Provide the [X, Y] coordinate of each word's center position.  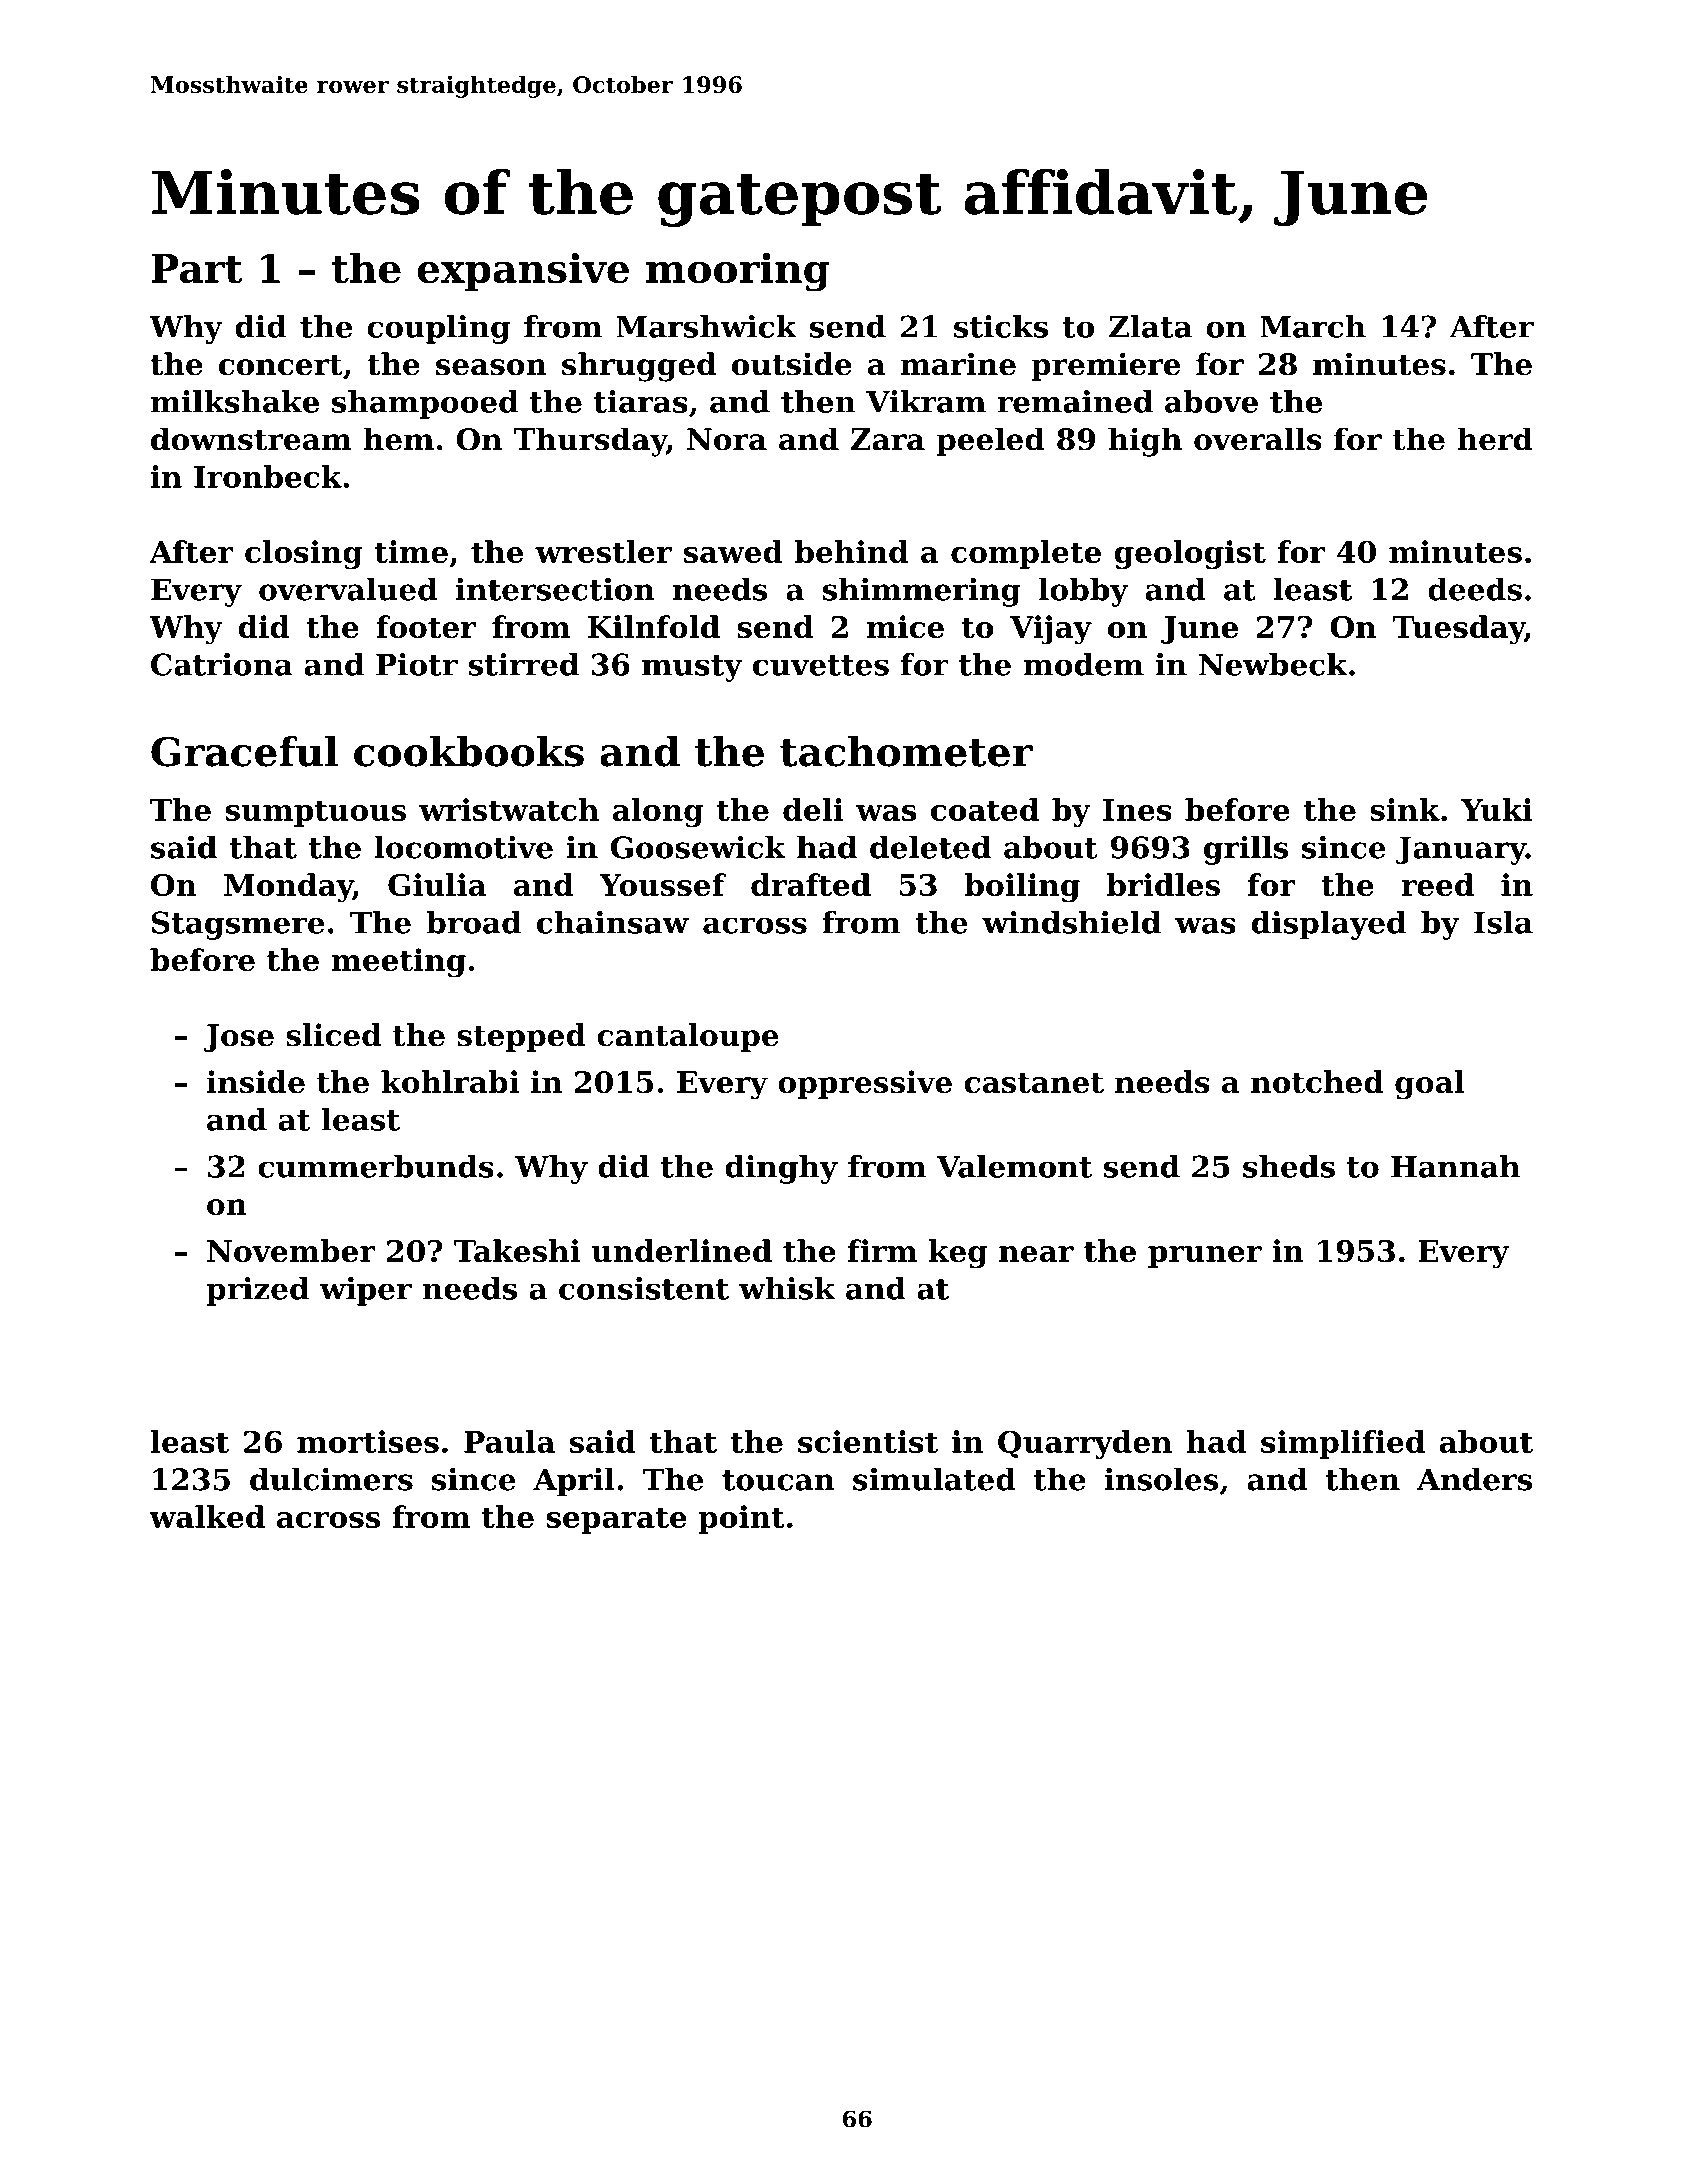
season [491, 367]
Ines [1137, 810]
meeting [398, 963]
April [574, 1482]
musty [692, 668]
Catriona [222, 664]
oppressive [865, 1084]
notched [1317, 1082]
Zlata [1150, 326]
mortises [368, 1441]
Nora [727, 439]
